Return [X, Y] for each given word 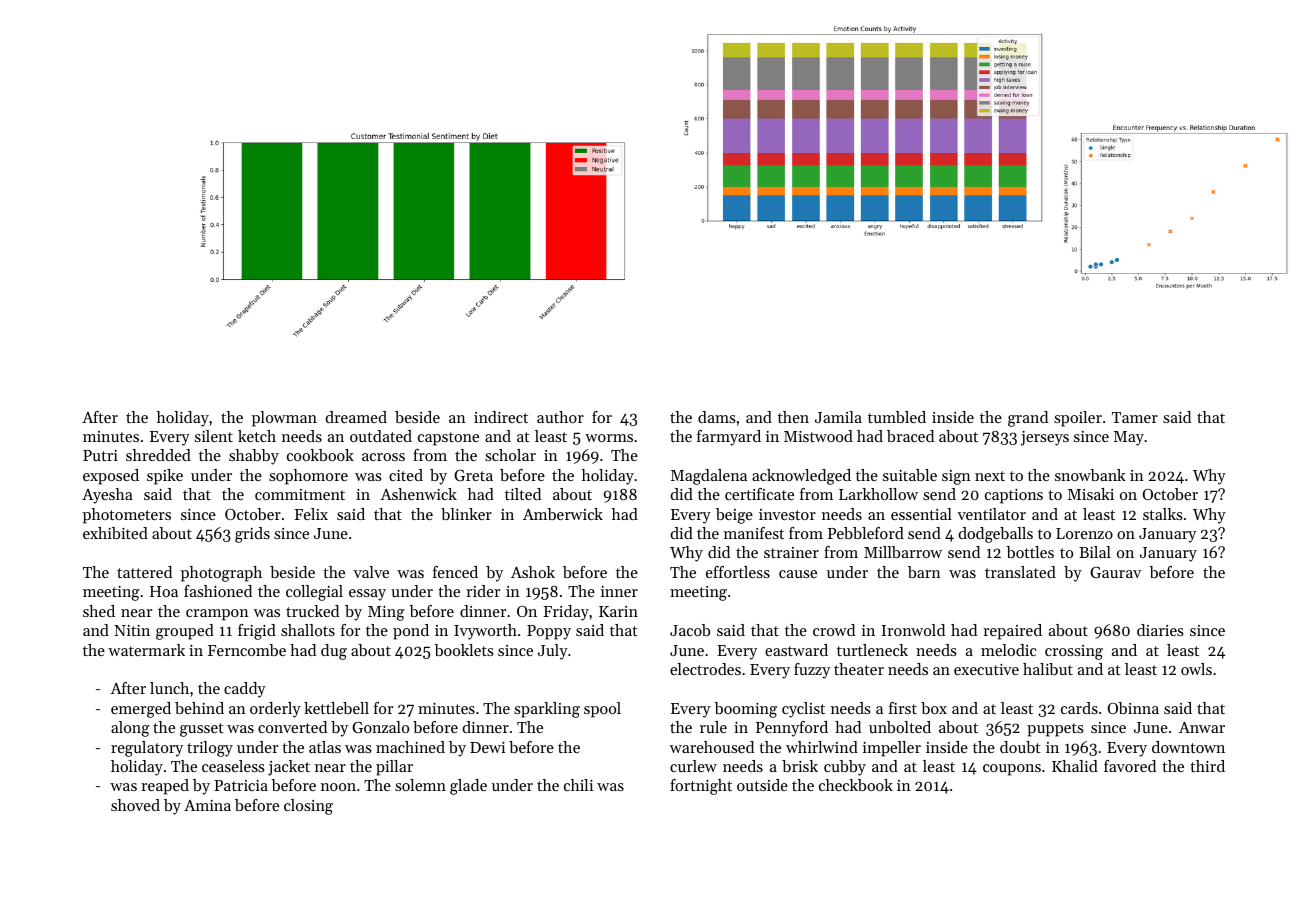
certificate [759, 494]
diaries [1160, 630]
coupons [1012, 770]
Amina [207, 805]
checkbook [856, 785]
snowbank [1090, 475]
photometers [127, 516]
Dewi [487, 747]
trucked [312, 611]
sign [956, 477]
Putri [100, 455]
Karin [618, 611]
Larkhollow [878, 494]
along [130, 729]
